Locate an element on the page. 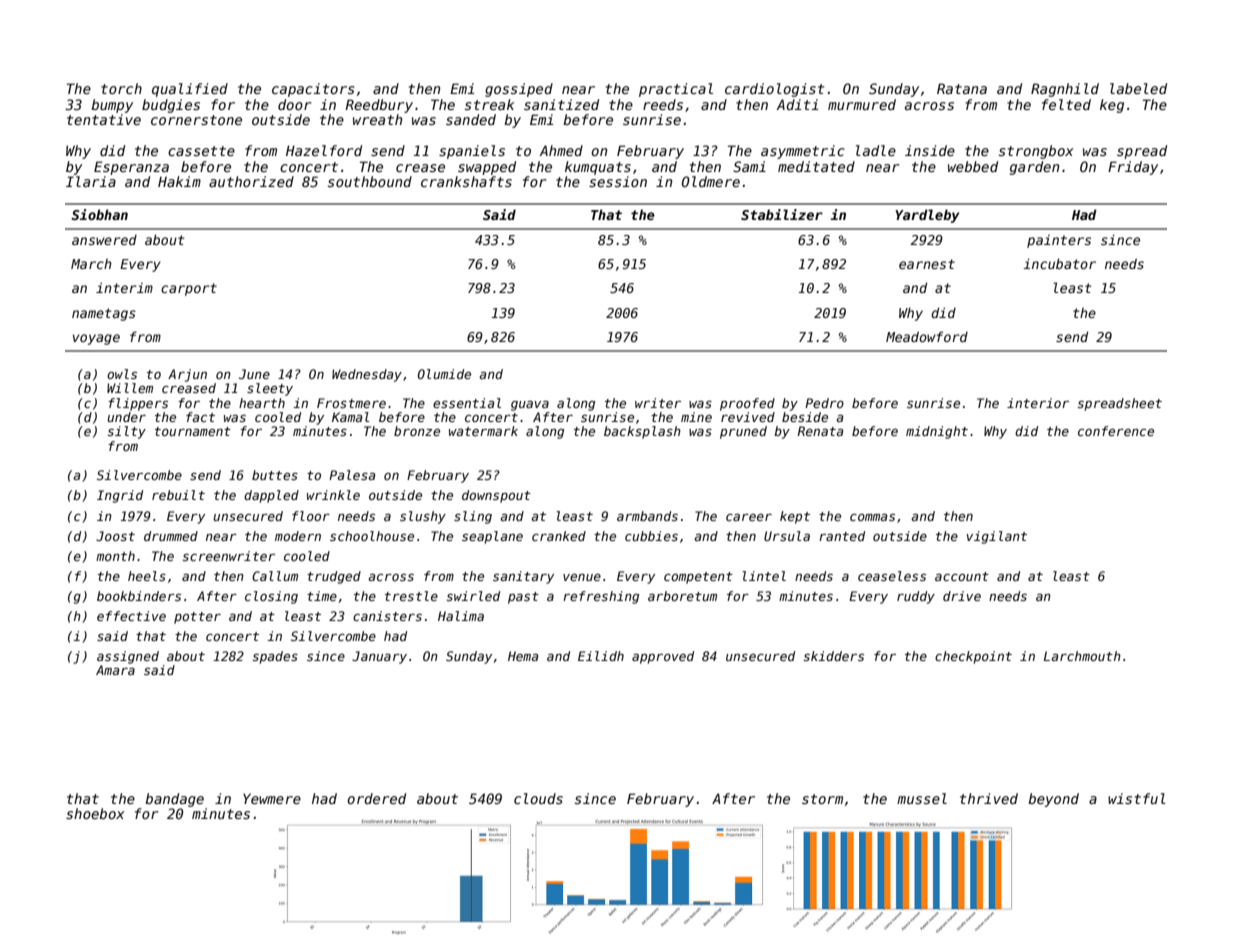  cubbies is located at coordinates (651, 536).
